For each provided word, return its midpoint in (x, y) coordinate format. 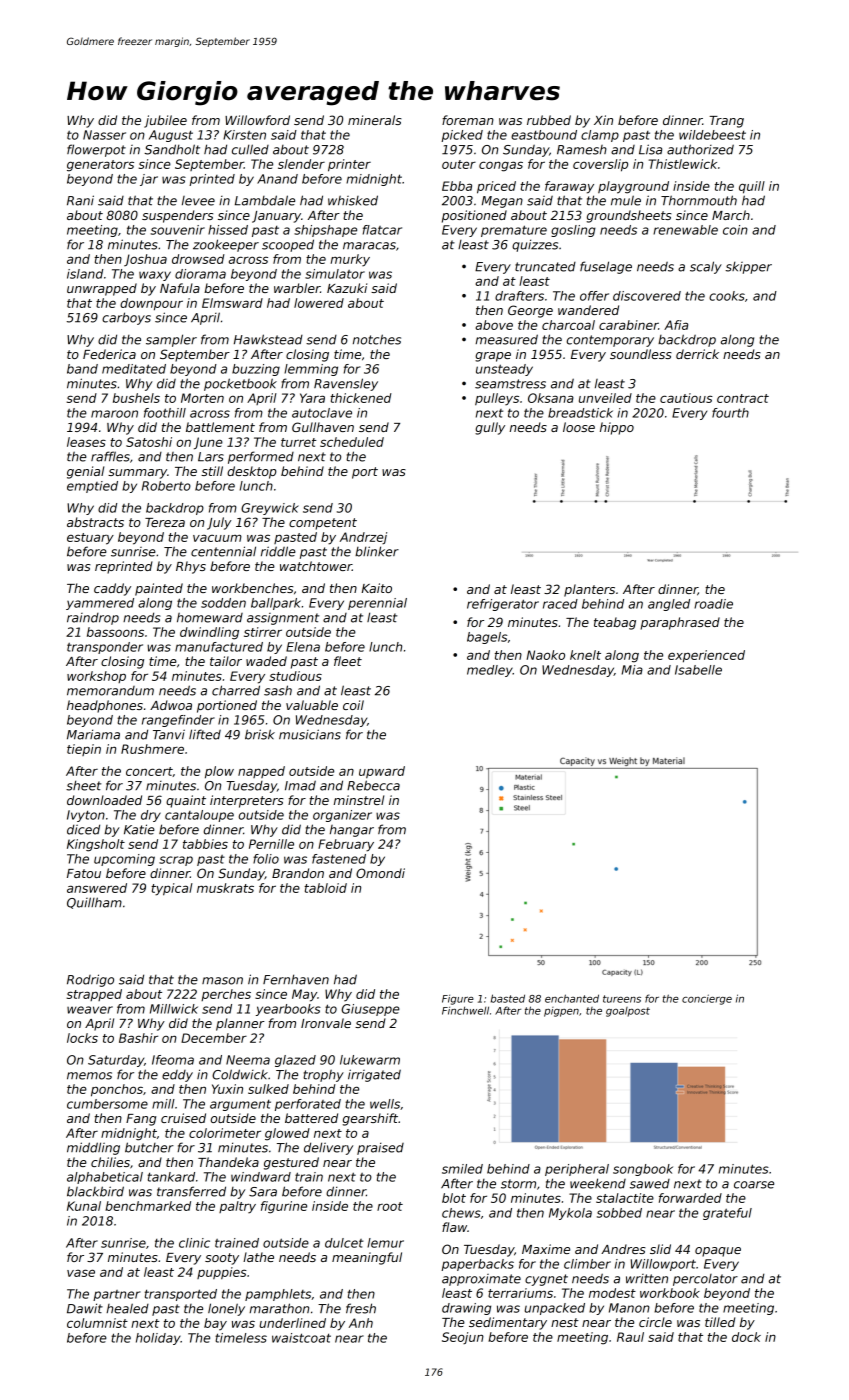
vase (81, 1273)
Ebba (457, 186)
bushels (136, 398)
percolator (705, 1280)
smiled (462, 1169)
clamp (600, 136)
